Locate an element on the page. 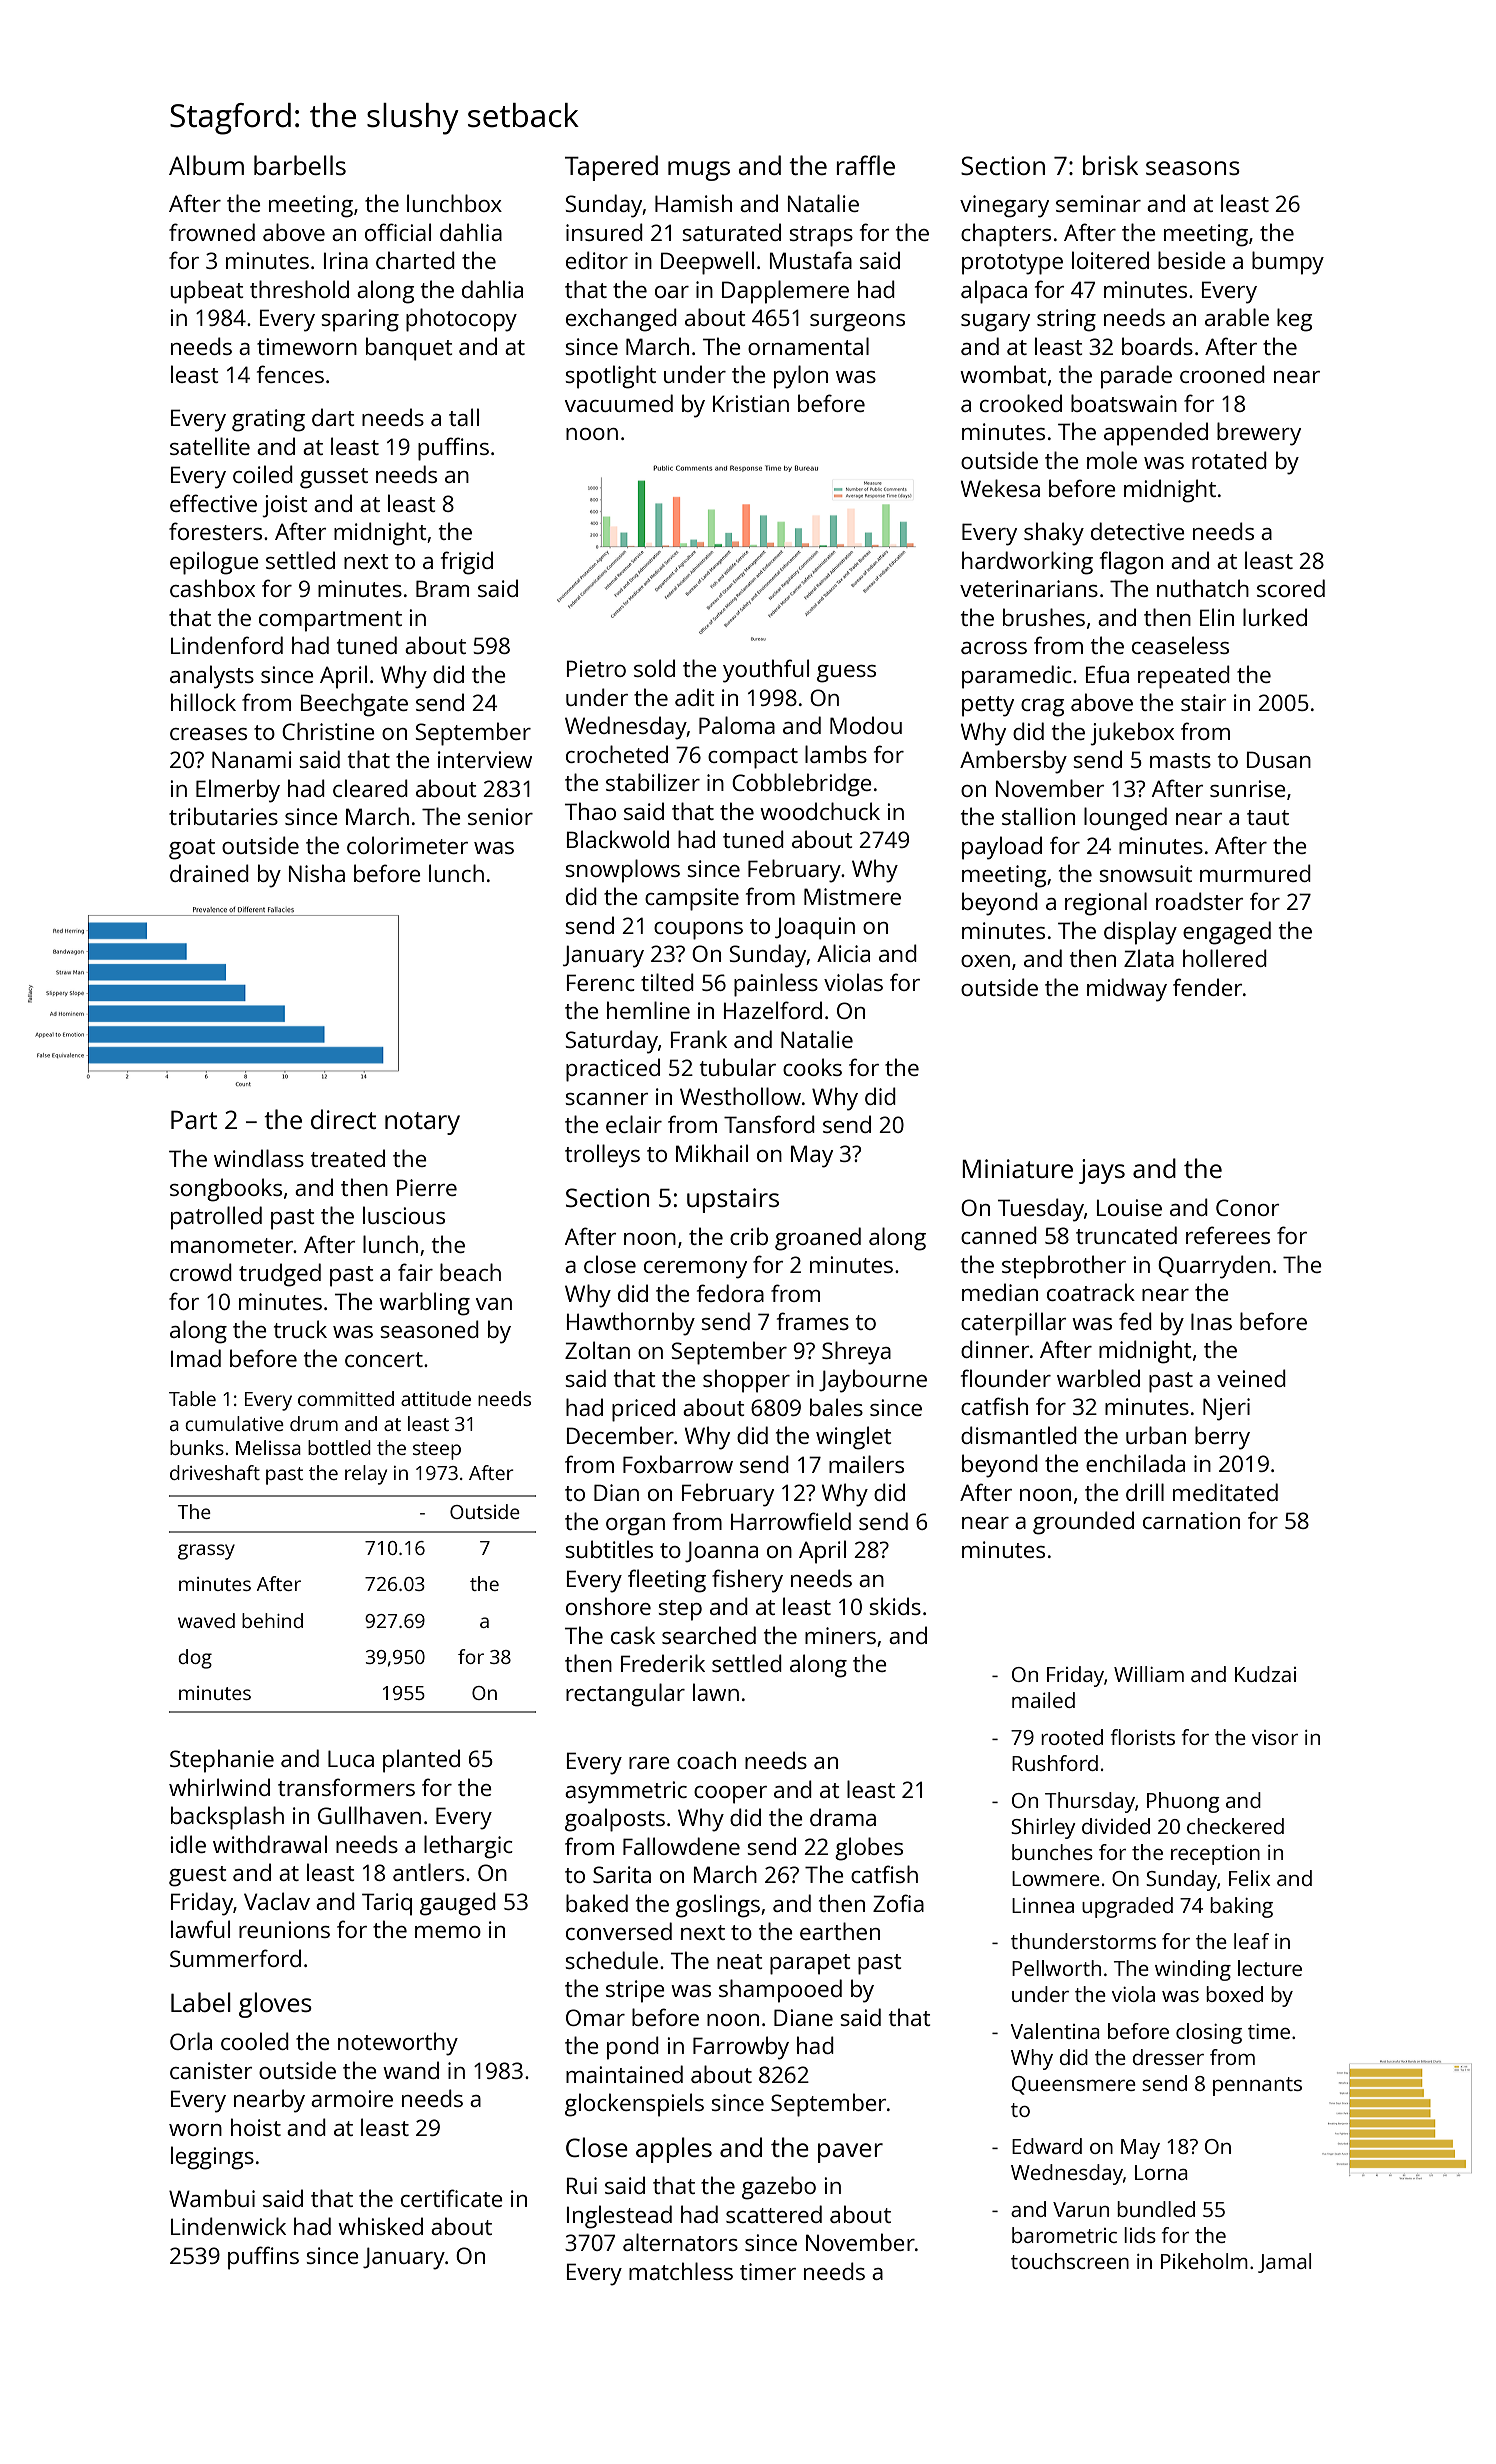 Image resolution: width=1496 pixels, height=2464 pixels. upbeat is located at coordinates (207, 292).
